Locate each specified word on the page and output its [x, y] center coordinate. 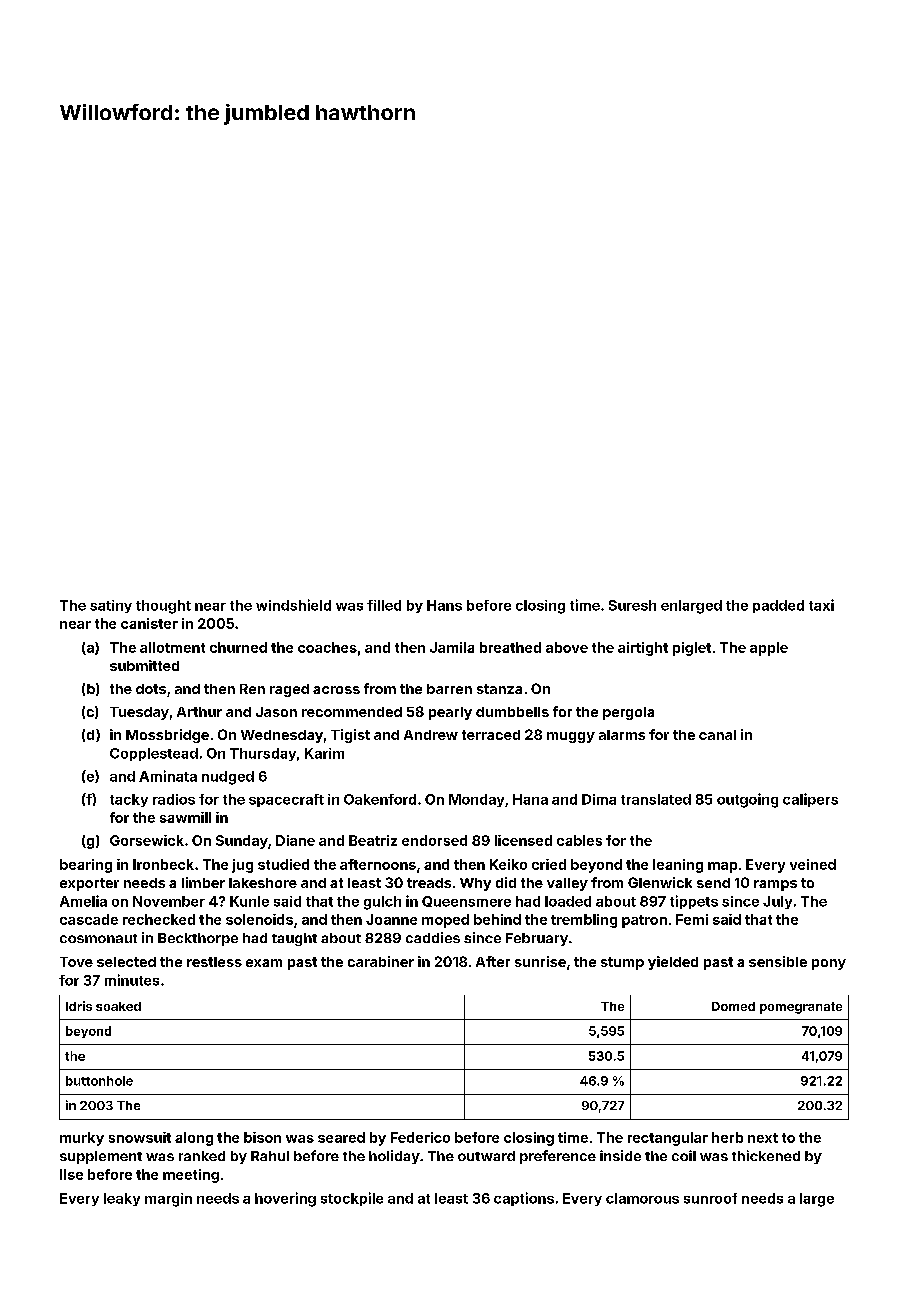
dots [151, 689]
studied [283, 864]
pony [829, 964]
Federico [420, 1137]
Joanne [391, 919]
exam [264, 963]
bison [262, 1137]
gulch [382, 903]
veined [813, 864]
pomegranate [801, 1008]
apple [769, 649]
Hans [444, 605]
